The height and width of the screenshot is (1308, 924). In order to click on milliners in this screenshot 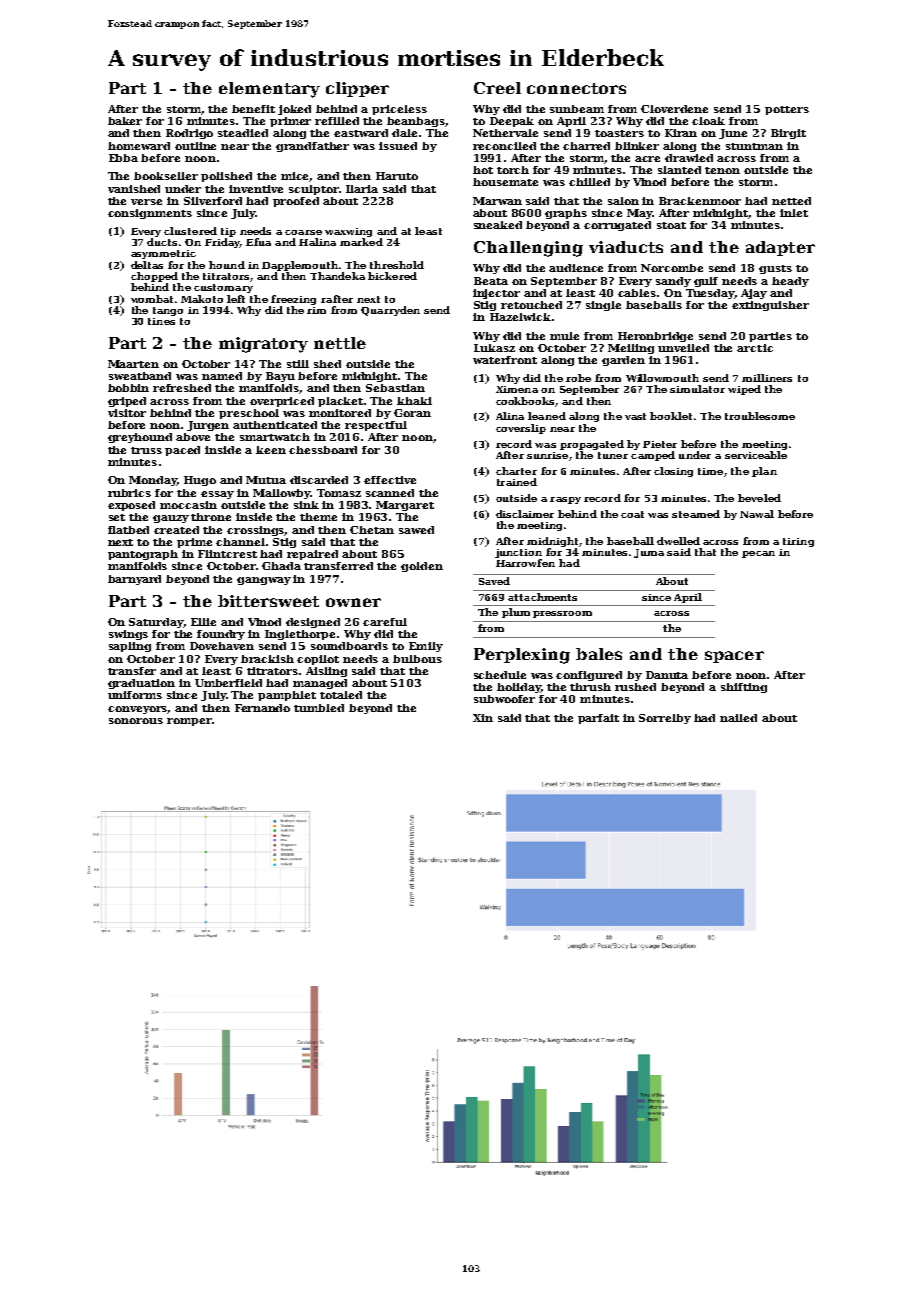, I will do `click(767, 378)`.
